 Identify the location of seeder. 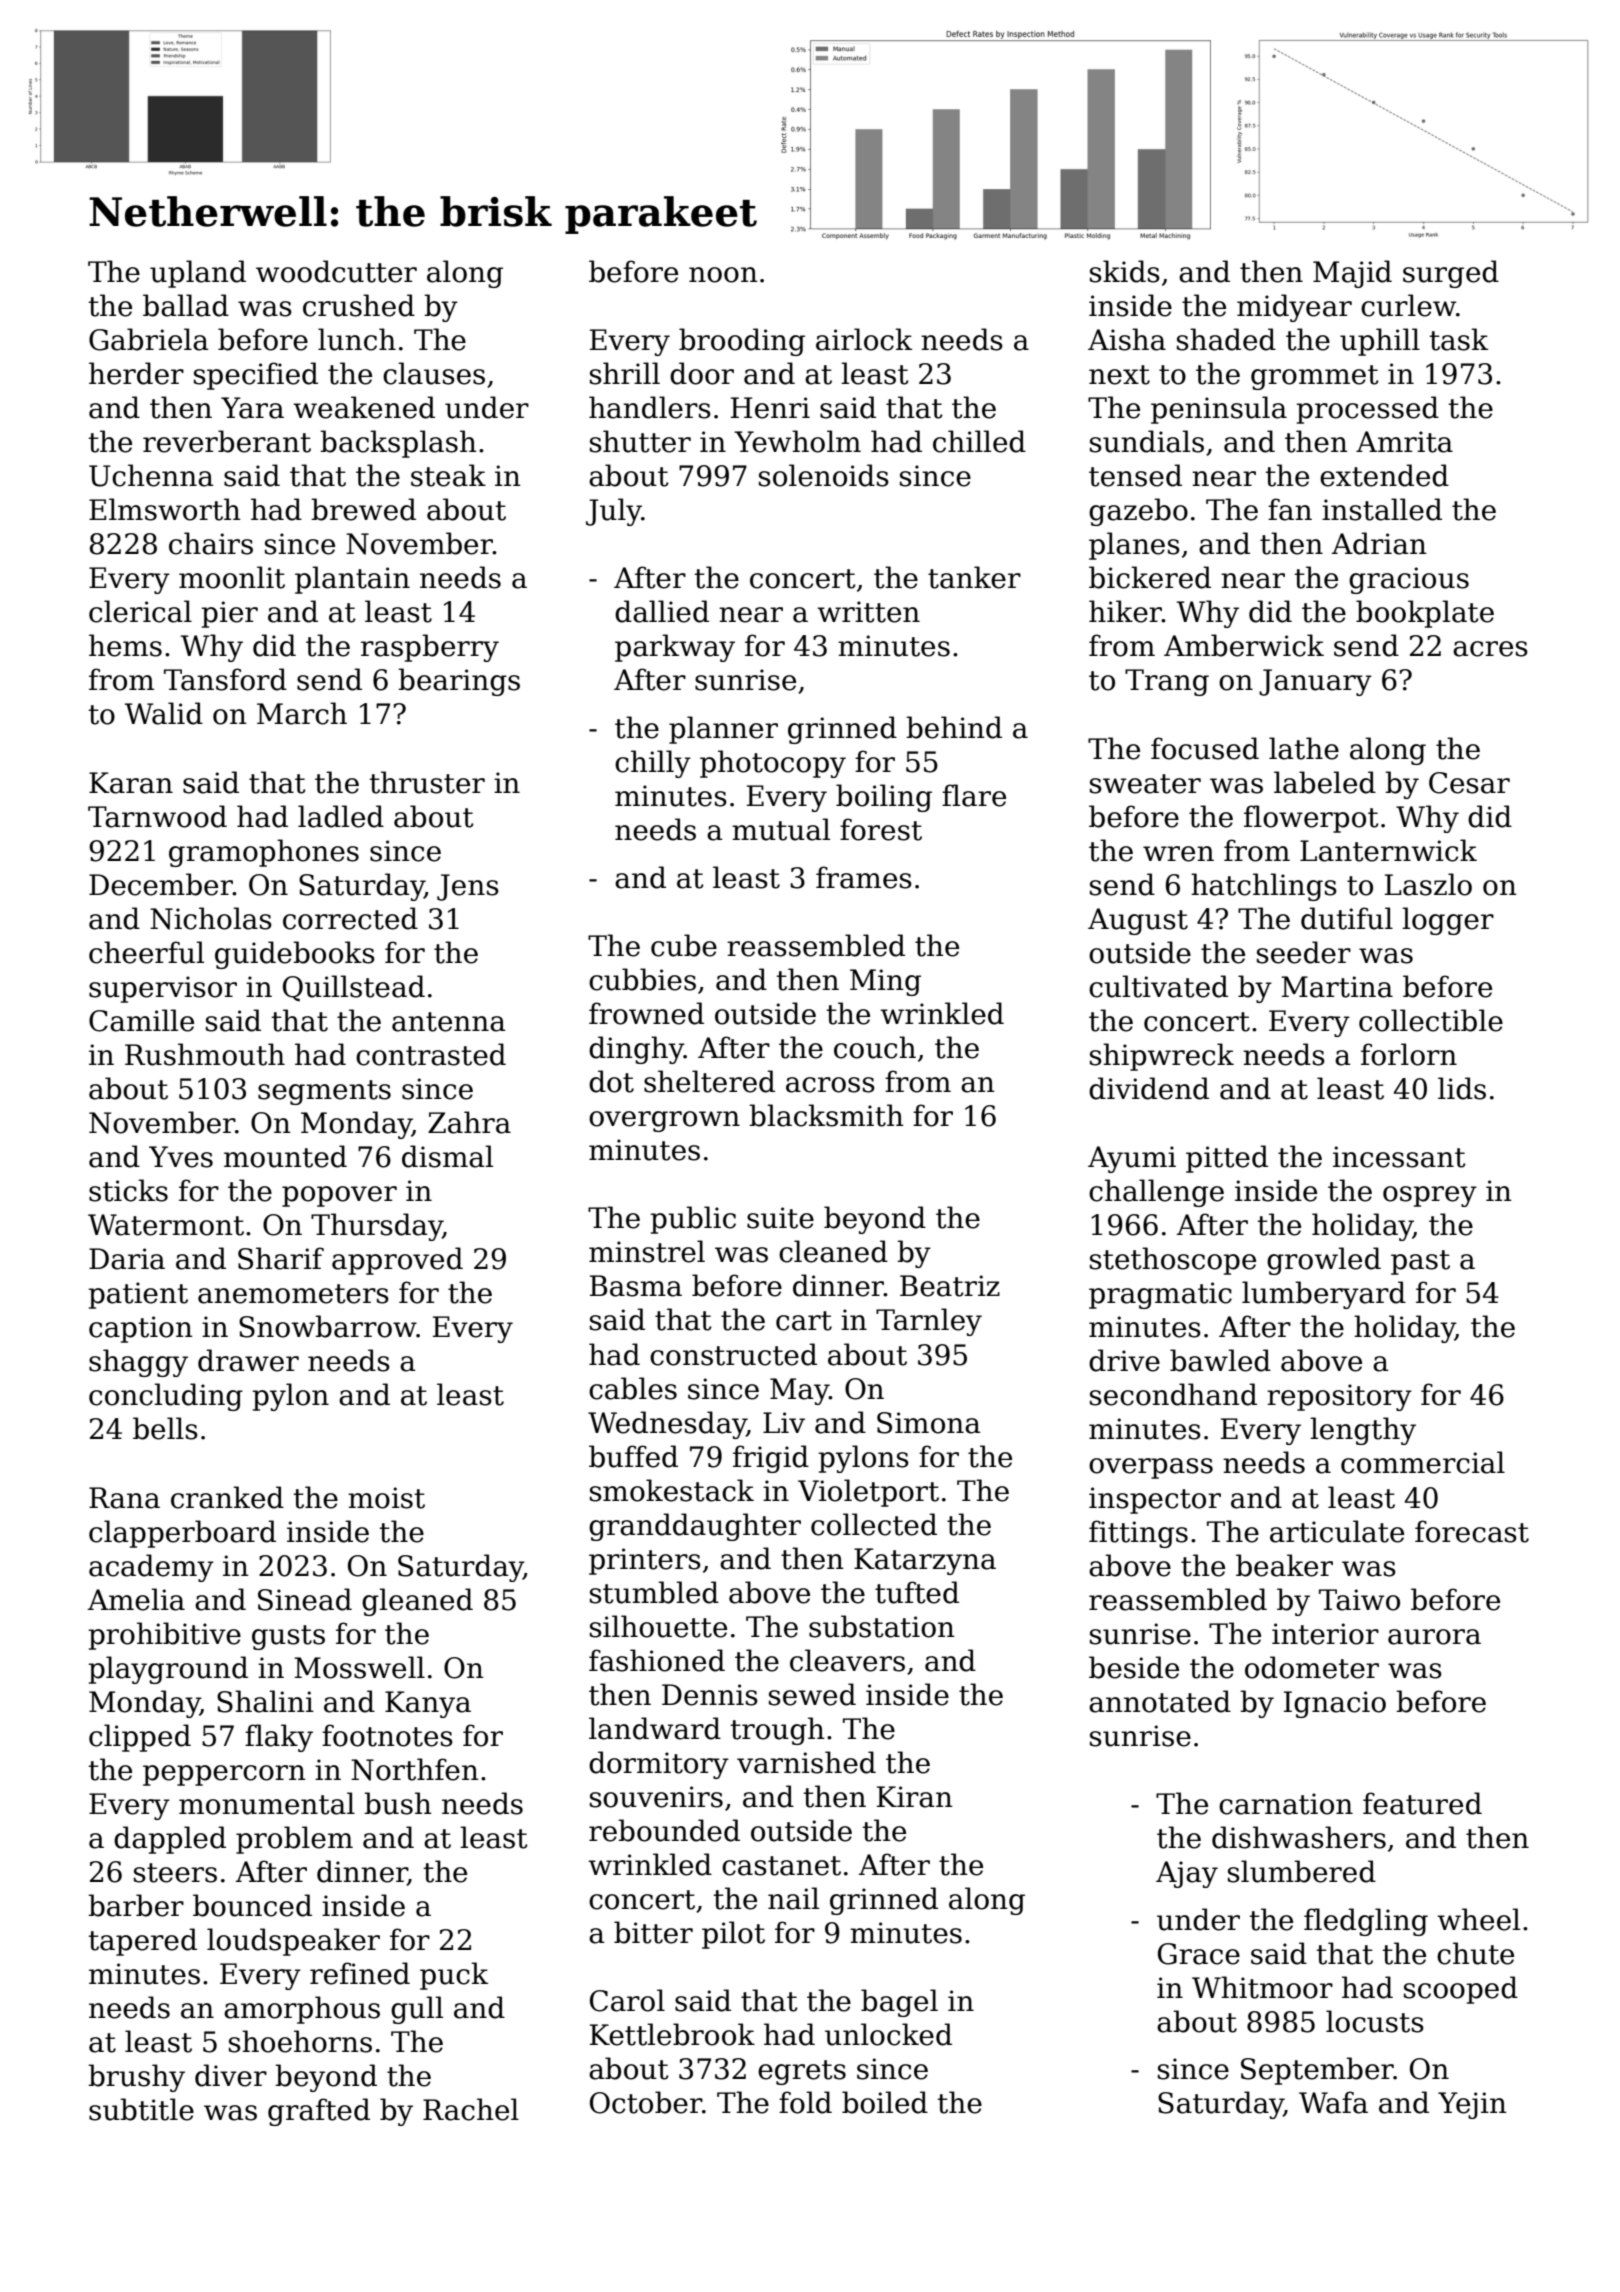
(1304, 952).
